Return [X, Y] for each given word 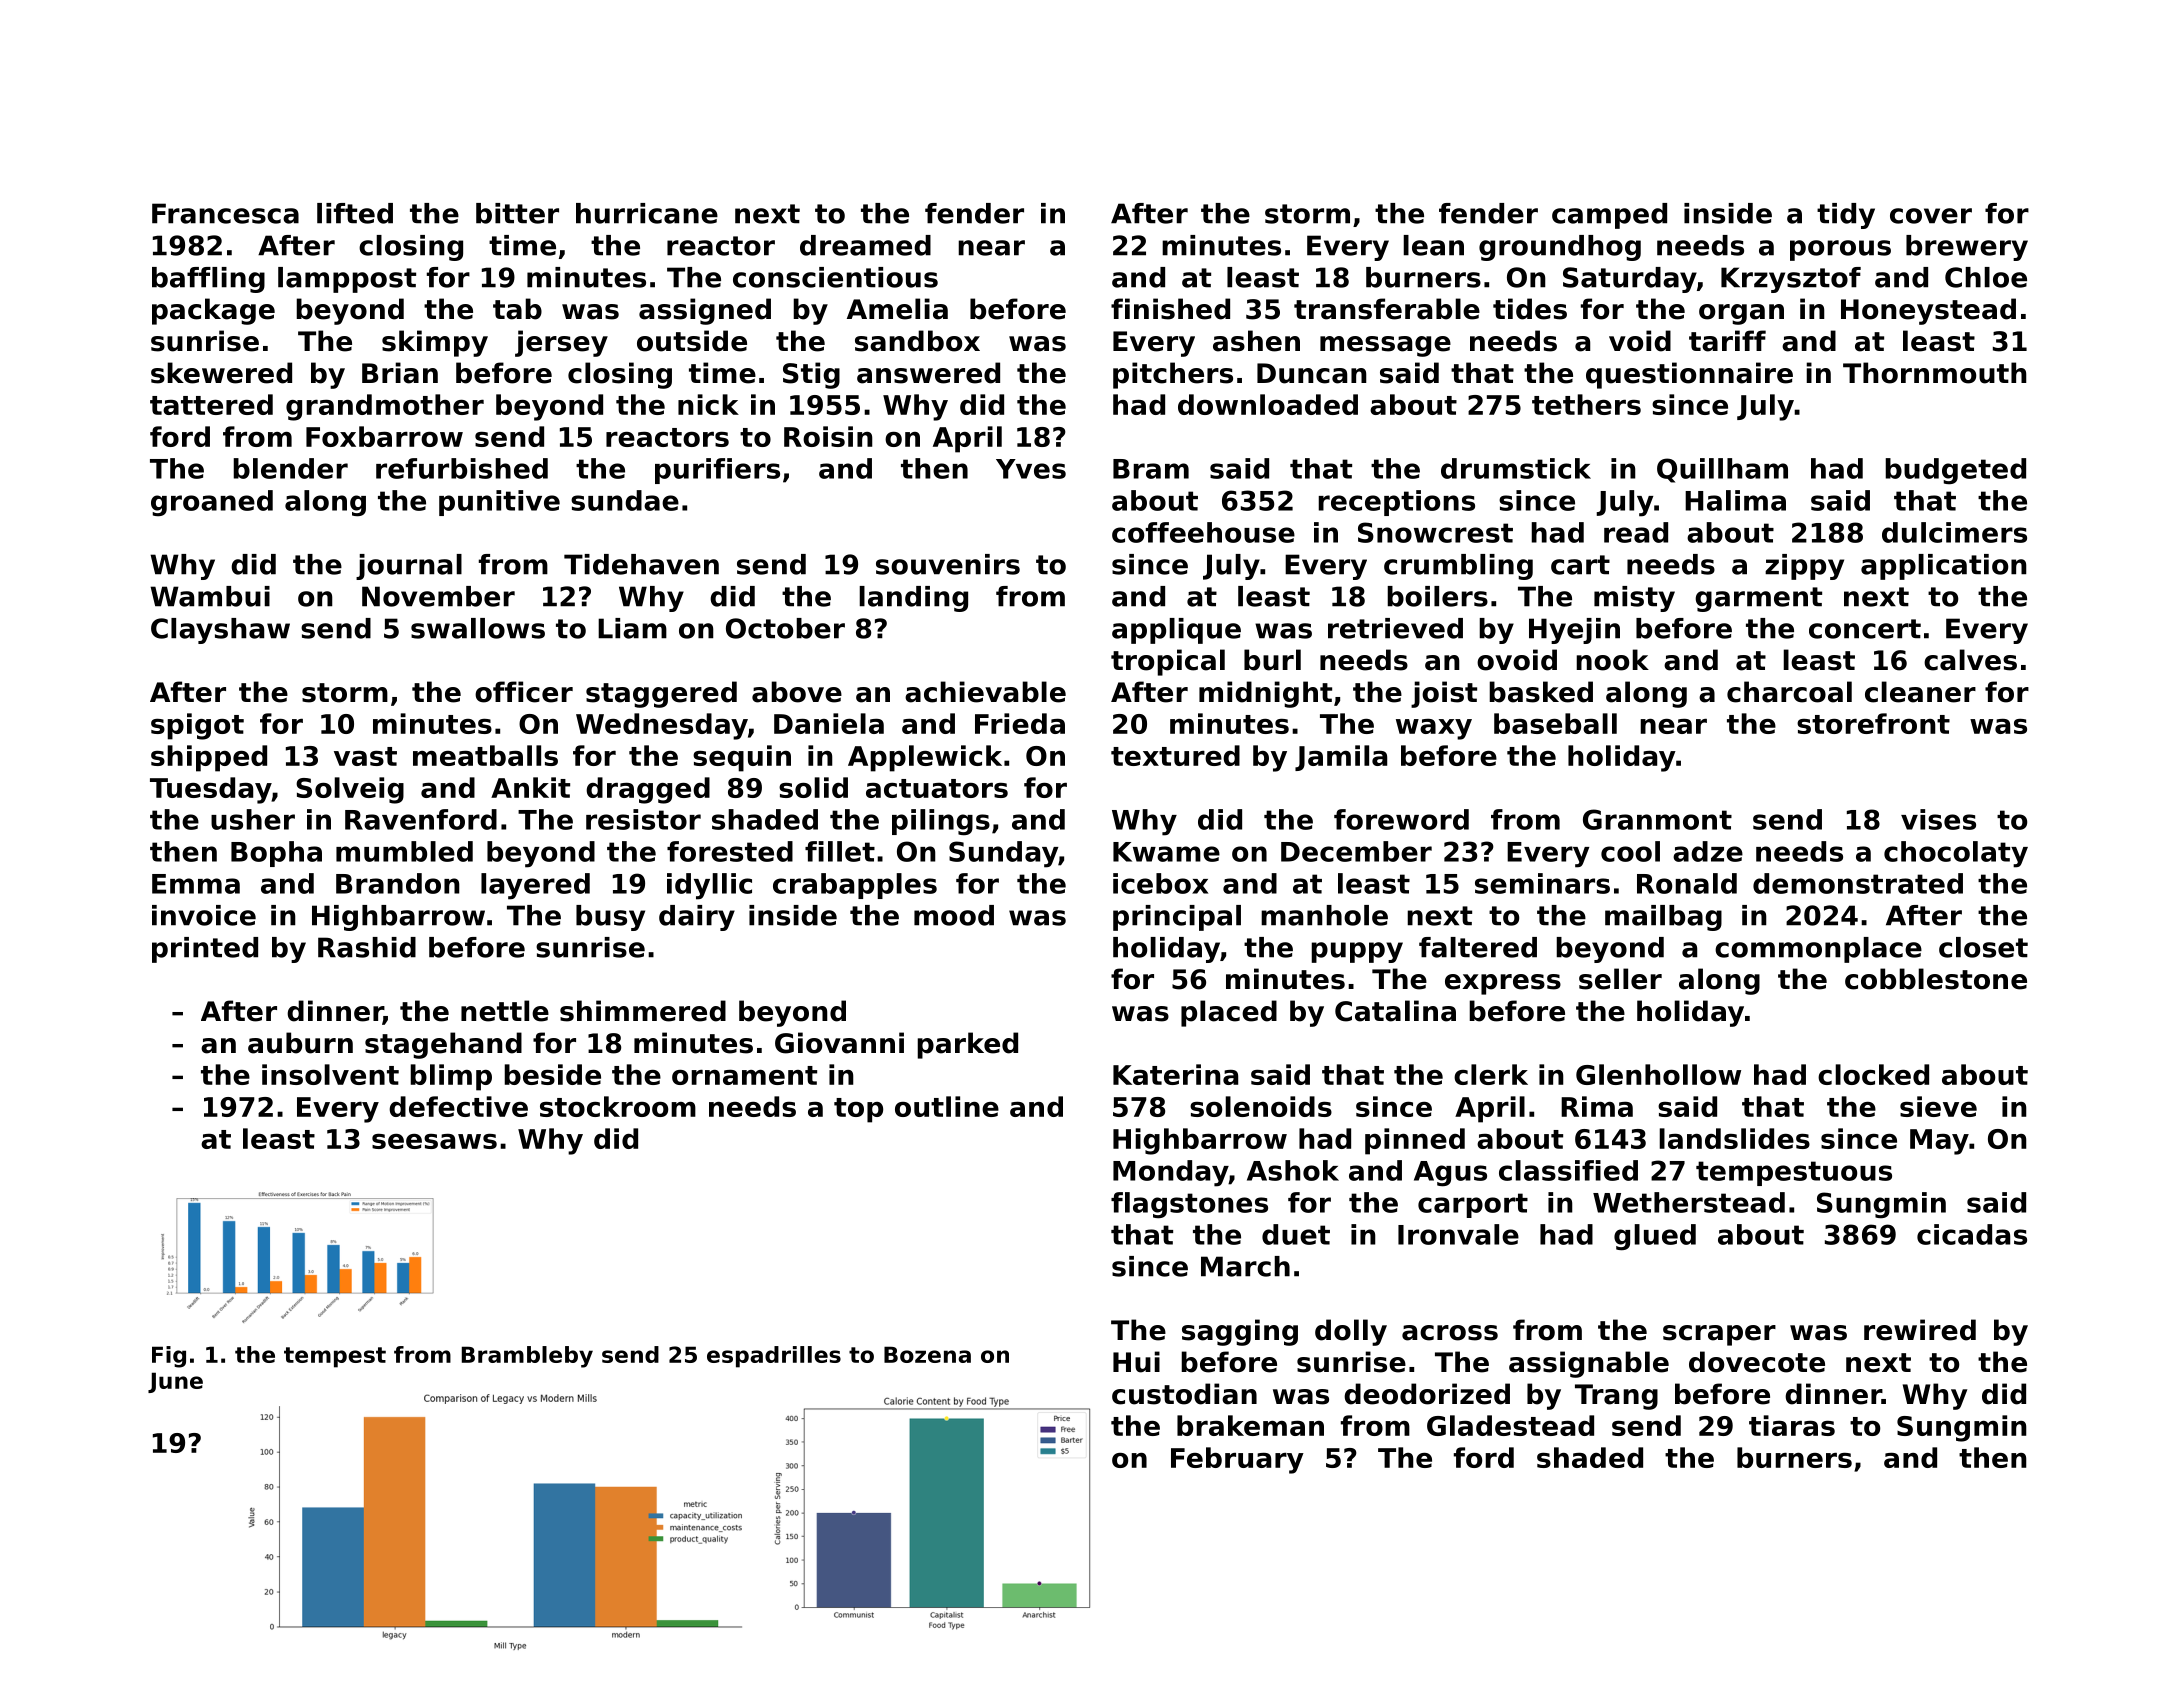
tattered [211, 404]
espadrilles [774, 1357]
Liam [632, 628]
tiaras [1792, 1425]
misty [1634, 599]
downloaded [1268, 404]
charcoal [1789, 692]
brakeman [1250, 1425]
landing [913, 599]
